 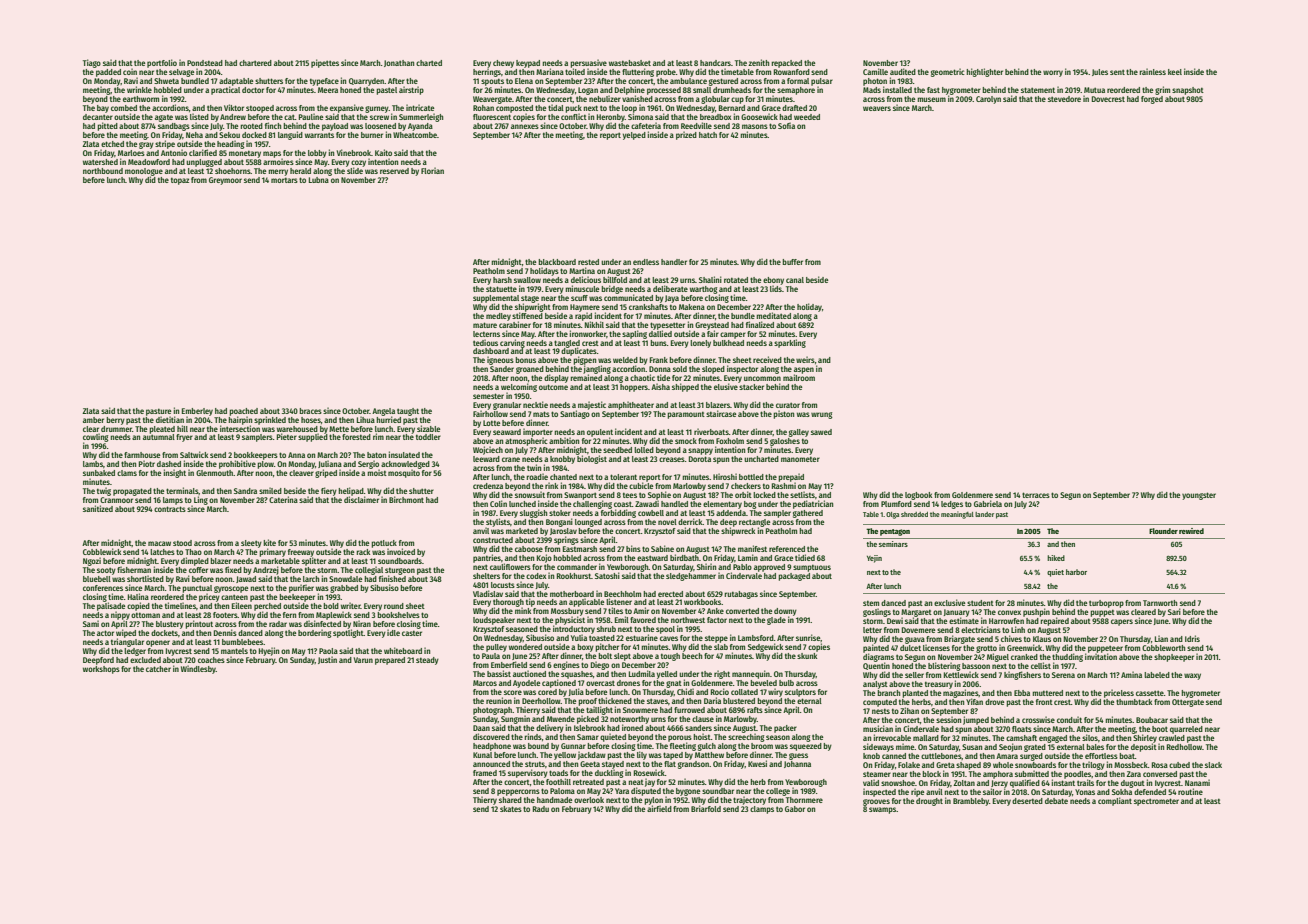 I want to click on blackboard, so click(x=557, y=262).
